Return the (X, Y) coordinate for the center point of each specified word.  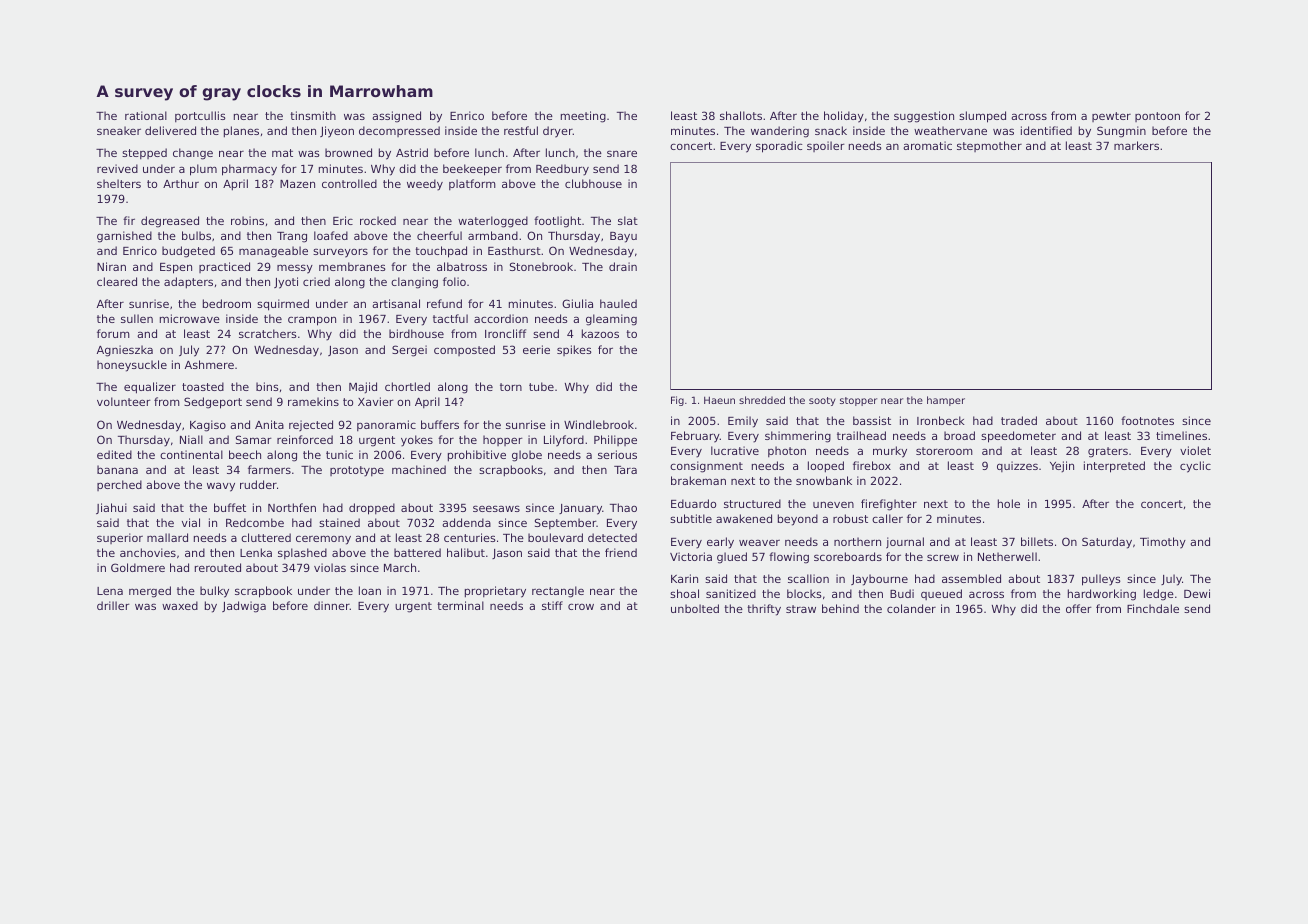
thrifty (764, 610)
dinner (332, 605)
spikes (574, 350)
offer (1079, 608)
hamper (946, 401)
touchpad (441, 252)
